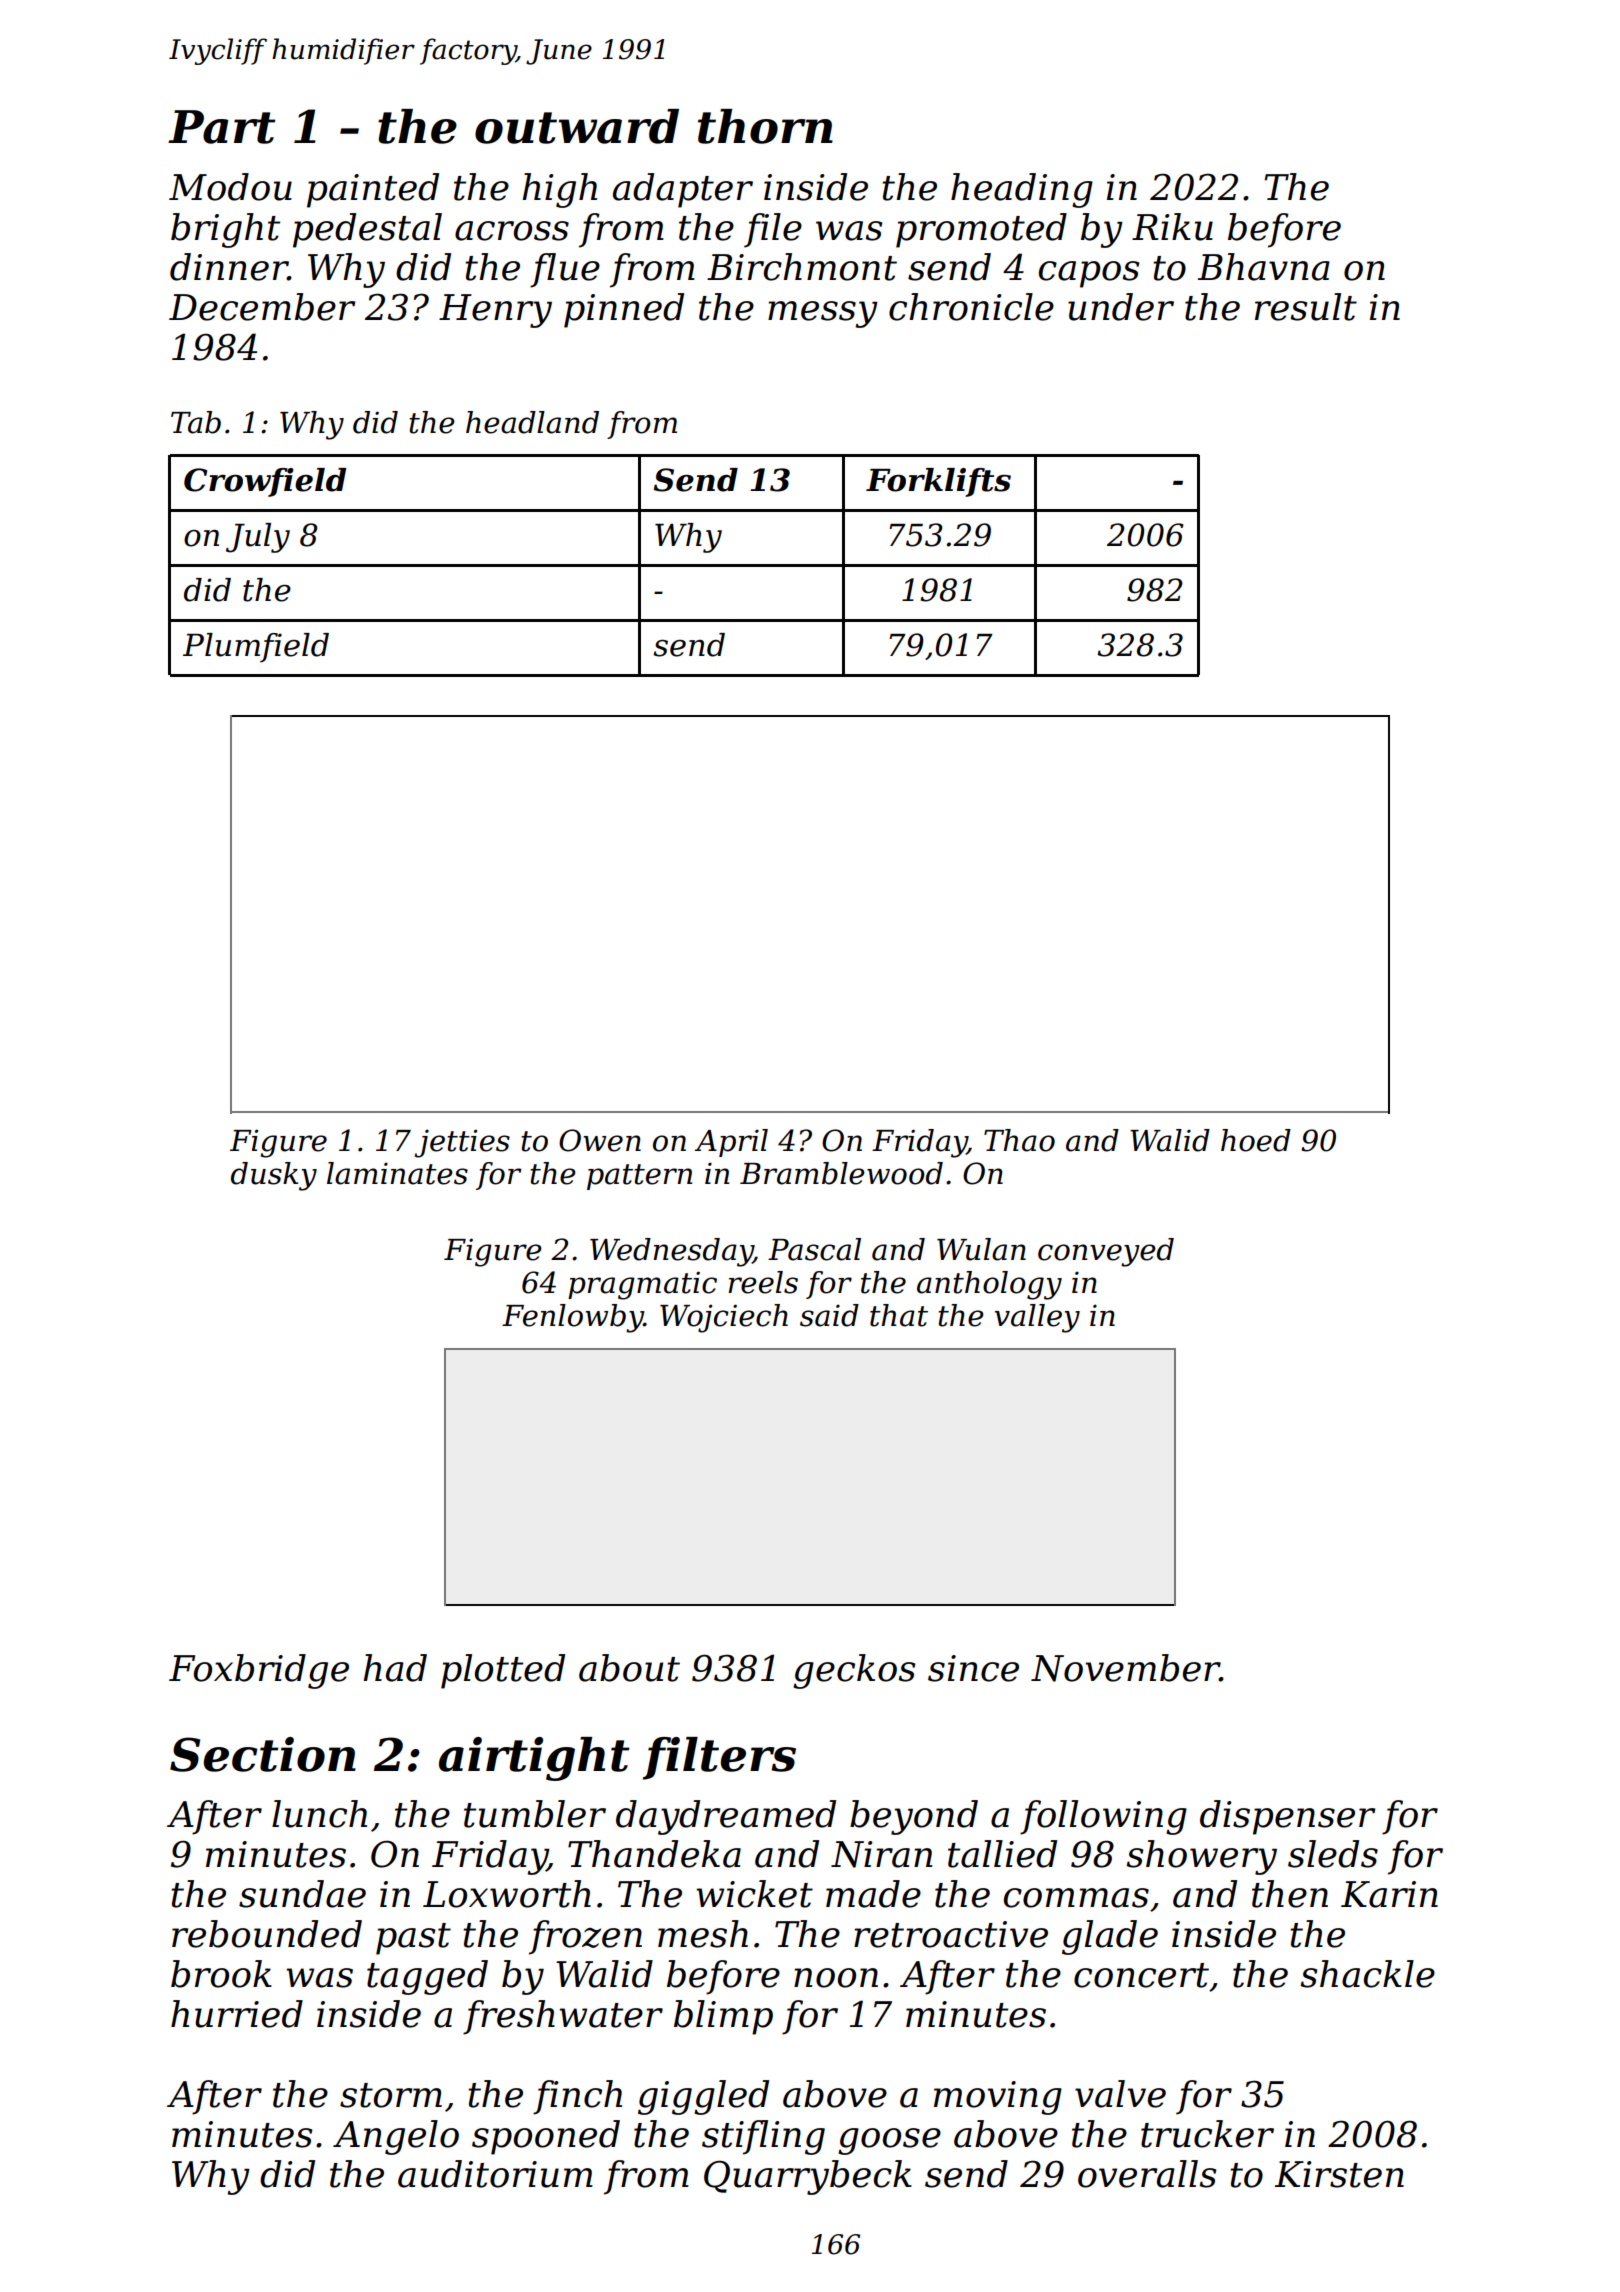 The image size is (1620, 2292). Describe the element at coordinates (1256, 1140) in the page. I see `hoed` at that location.
